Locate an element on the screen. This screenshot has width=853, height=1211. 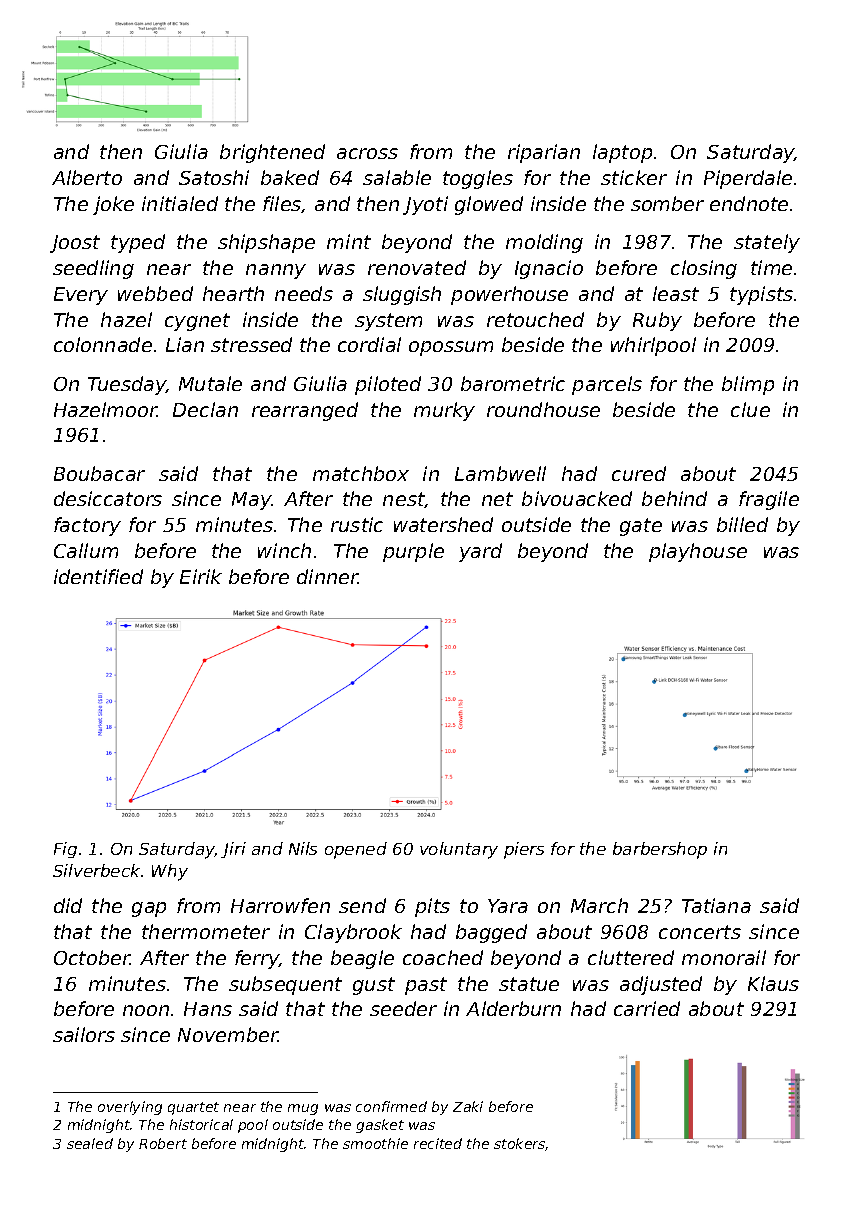
barometric is located at coordinates (513, 383).
